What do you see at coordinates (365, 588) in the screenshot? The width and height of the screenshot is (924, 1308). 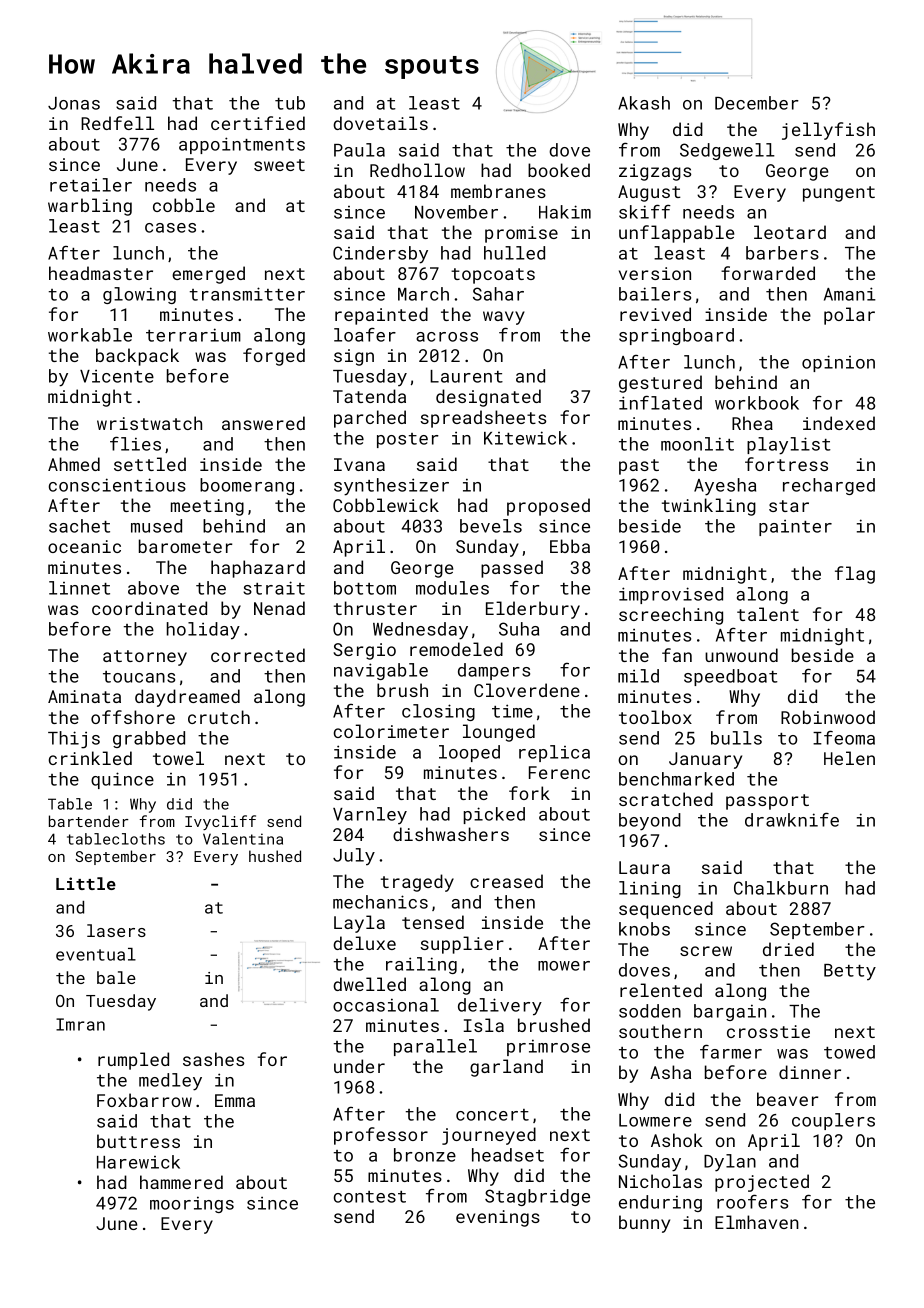 I see `bottom` at bounding box center [365, 588].
